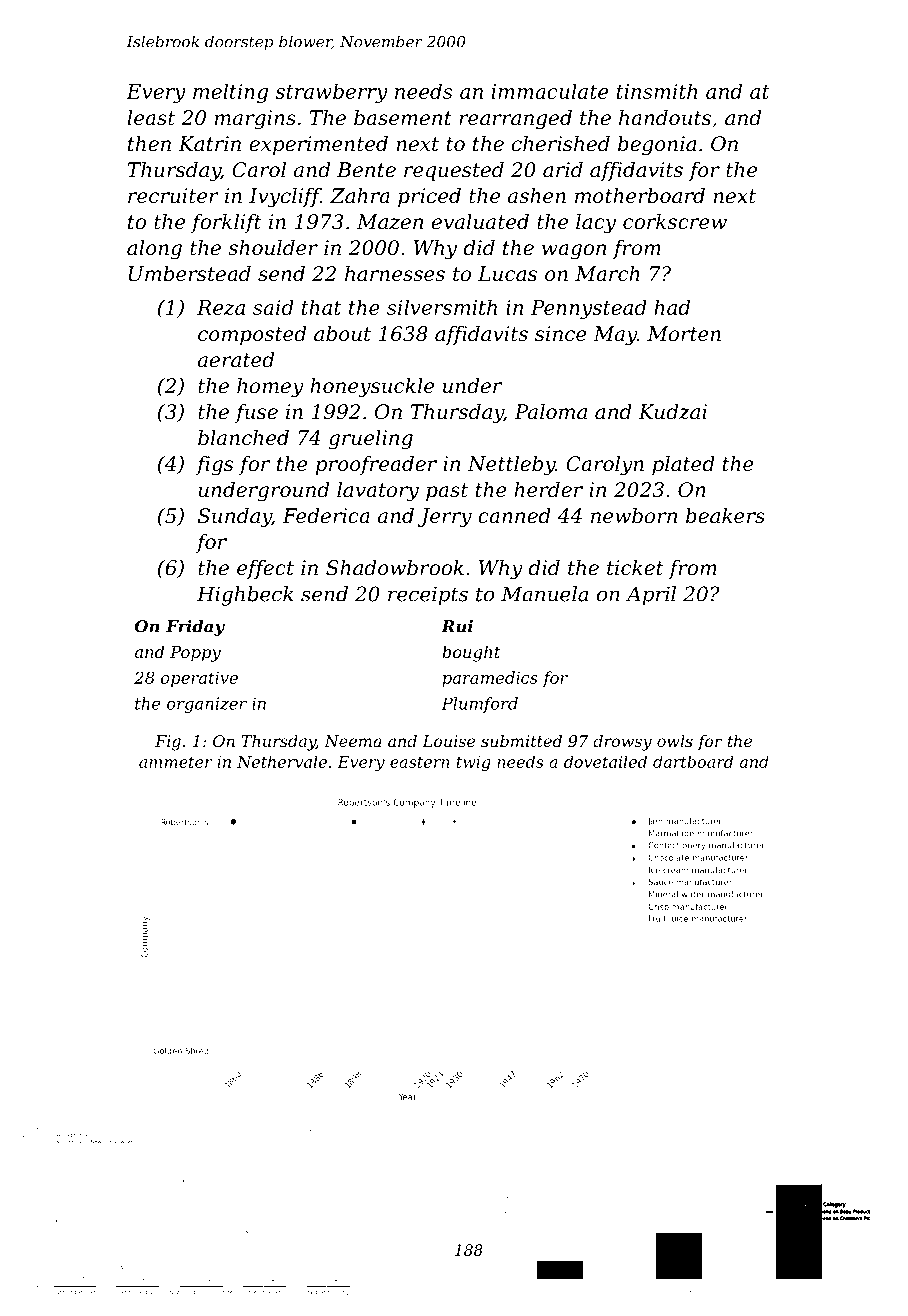 This screenshot has height=1316, width=908. Describe the element at coordinates (151, 118) in the screenshot. I see `least` at that location.
